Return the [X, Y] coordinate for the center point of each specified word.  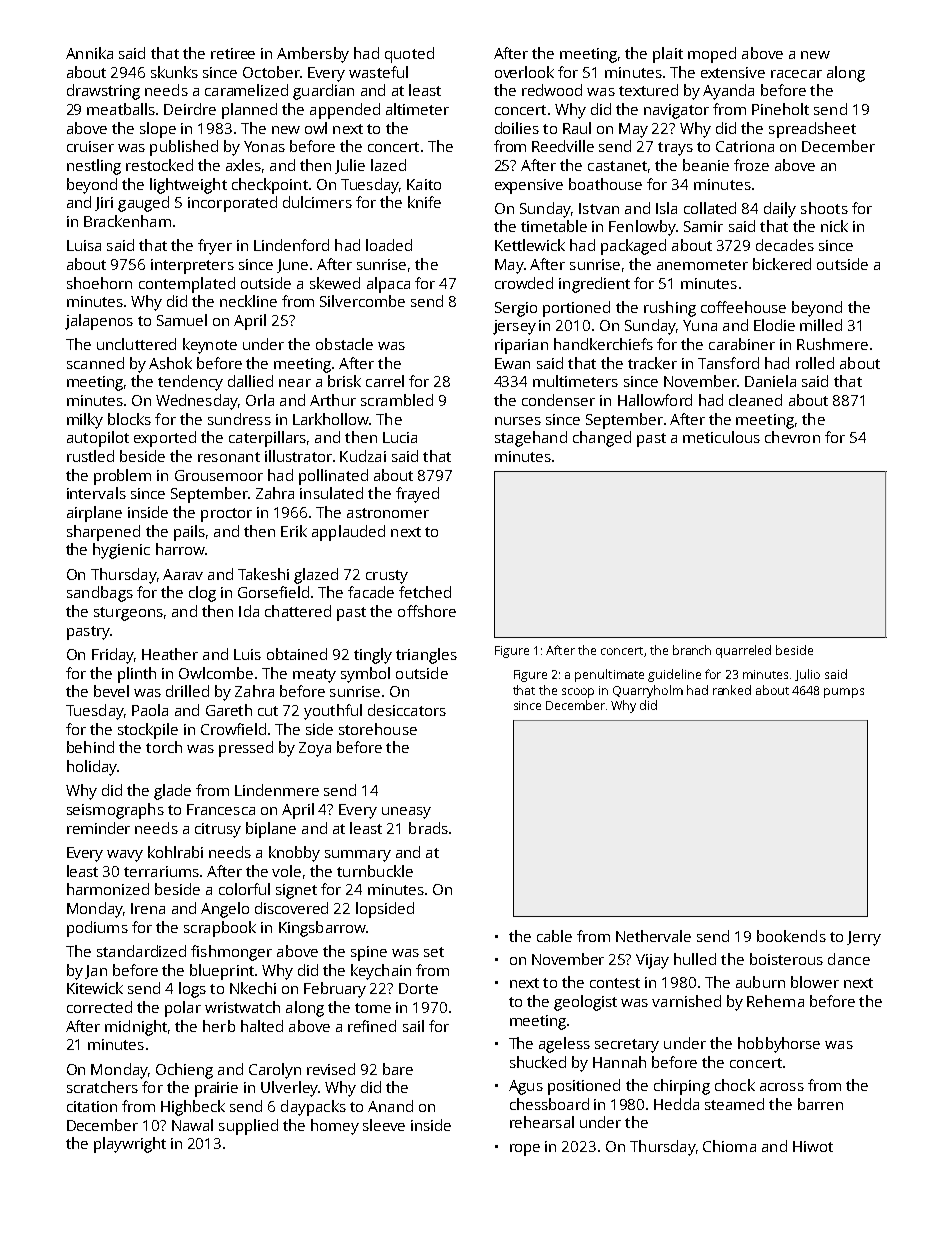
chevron [792, 437]
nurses [518, 421]
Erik [294, 531]
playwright [130, 1145]
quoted [409, 55]
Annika [89, 53]
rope [525, 1150]
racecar [796, 74]
